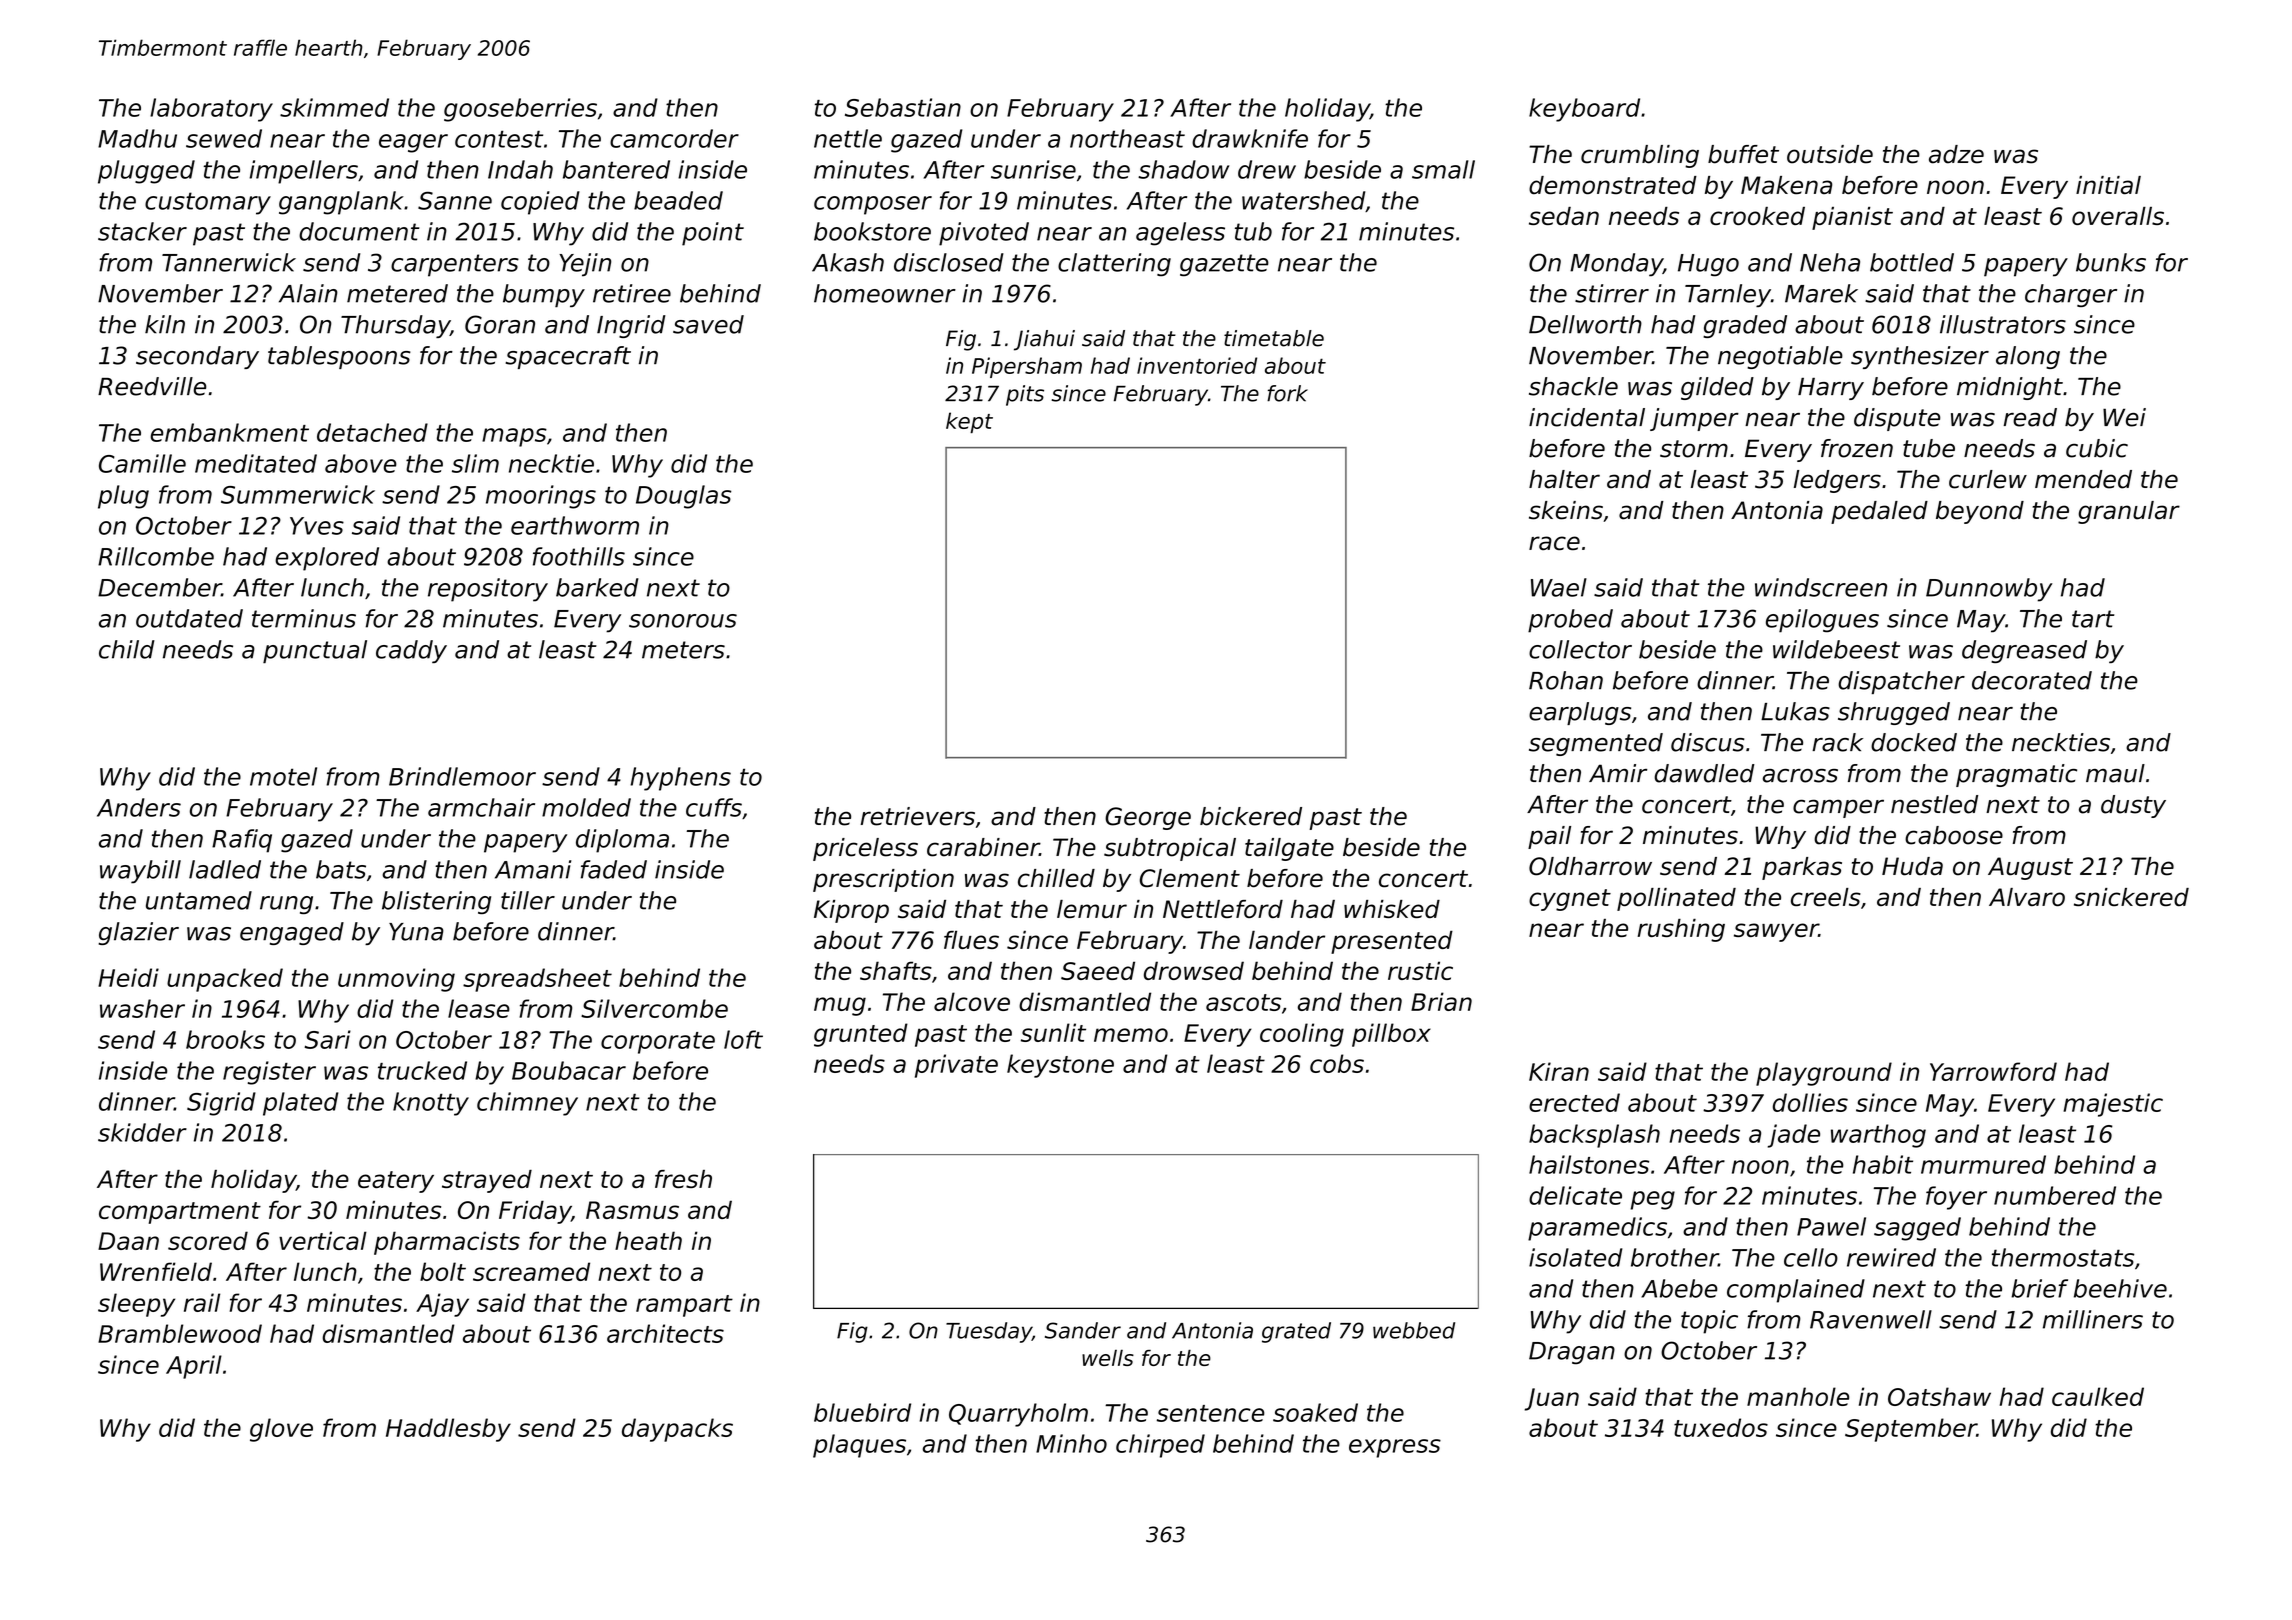 The width and height of the document is (2292, 1620). What do you see at coordinates (139, 933) in the document?
I see `glazier` at bounding box center [139, 933].
